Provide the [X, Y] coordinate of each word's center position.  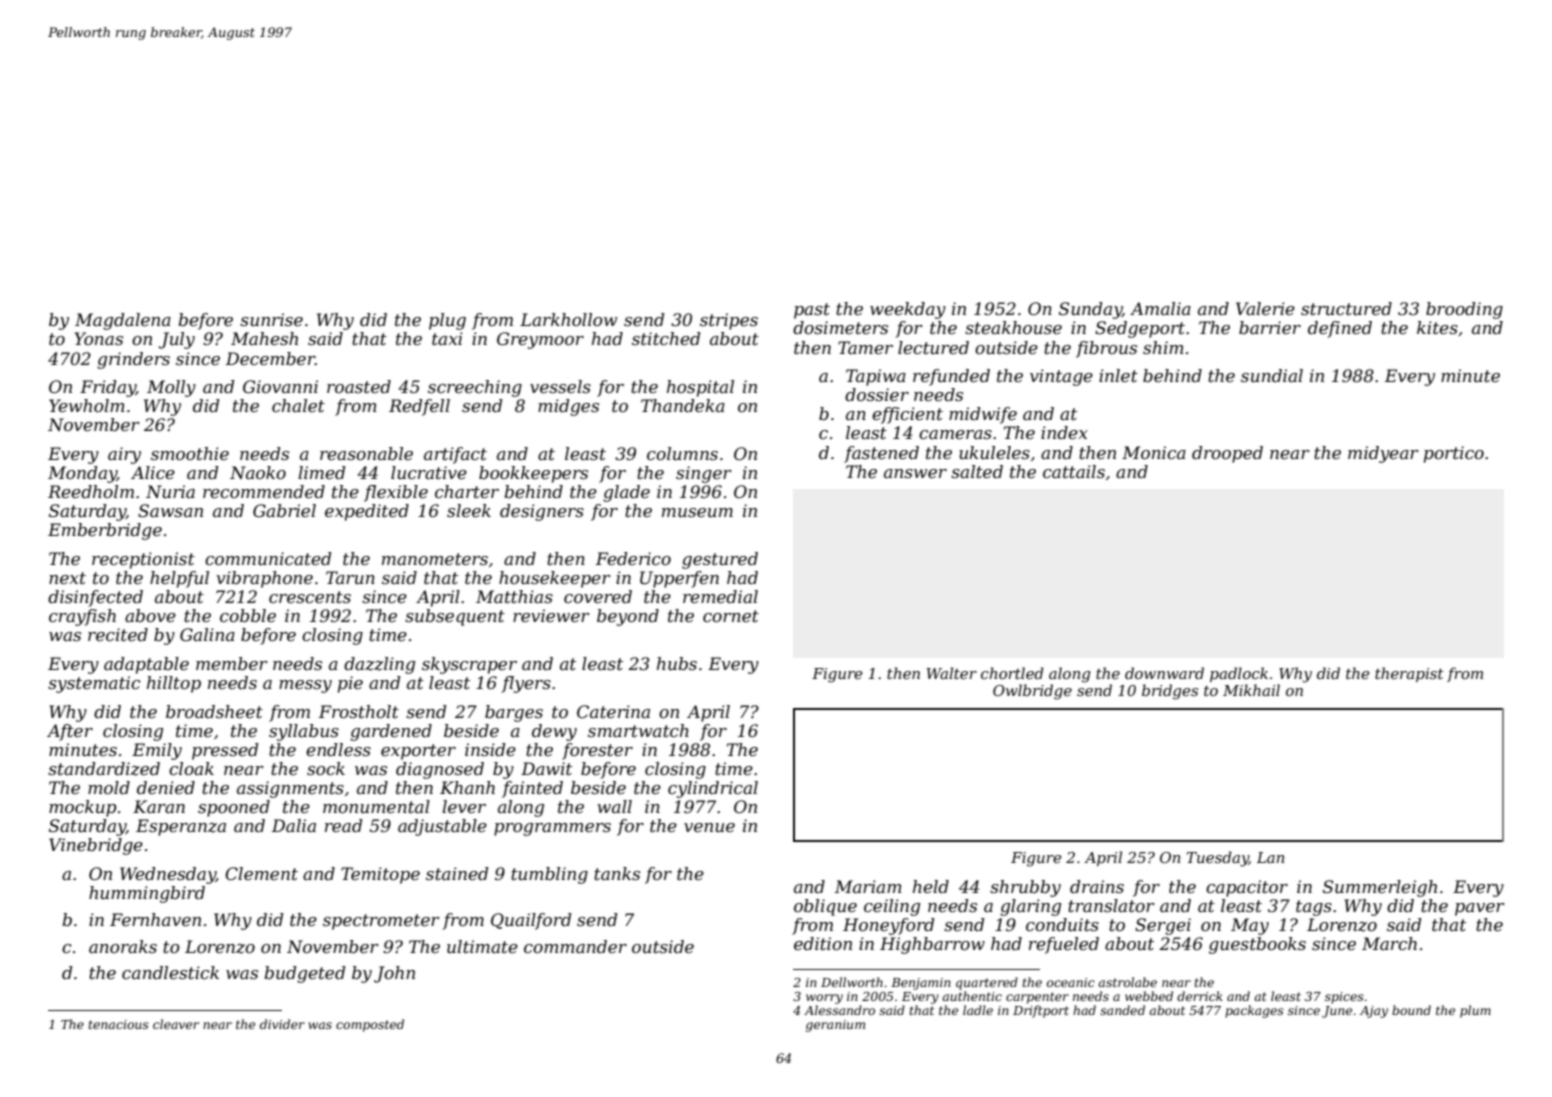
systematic [94, 684]
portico [1454, 454]
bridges [1170, 692]
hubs [677, 663]
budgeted [304, 974]
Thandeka [683, 405]
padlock [1239, 674]
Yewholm [87, 405]
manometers [435, 559]
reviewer [551, 615]
